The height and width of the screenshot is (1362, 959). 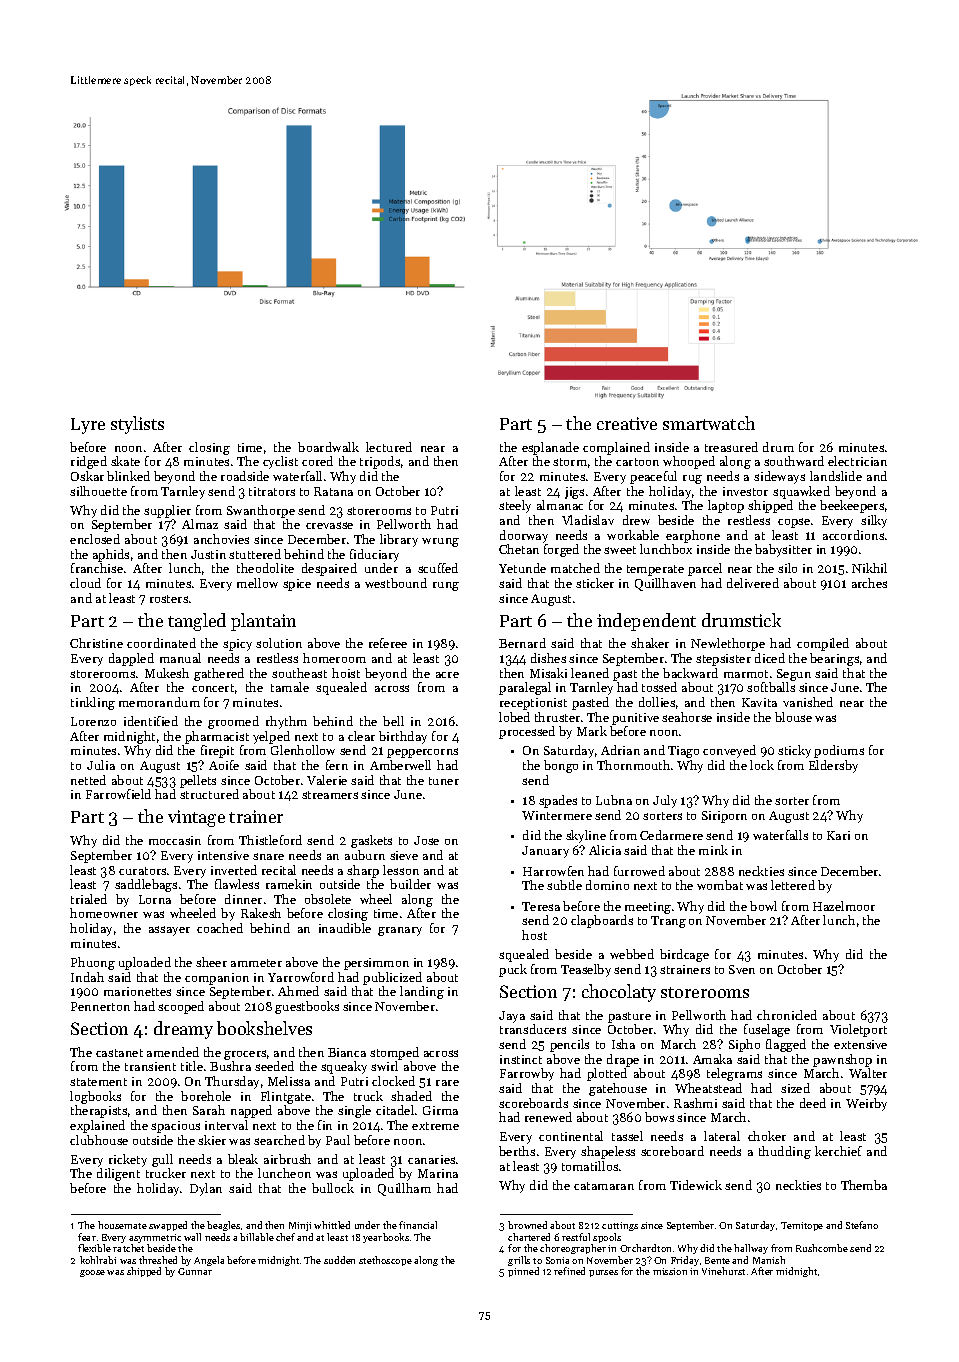 What do you see at coordinates (844, 906) in the screenshot?
I see `Hazelmoor` at bounding box center [844, 906].
